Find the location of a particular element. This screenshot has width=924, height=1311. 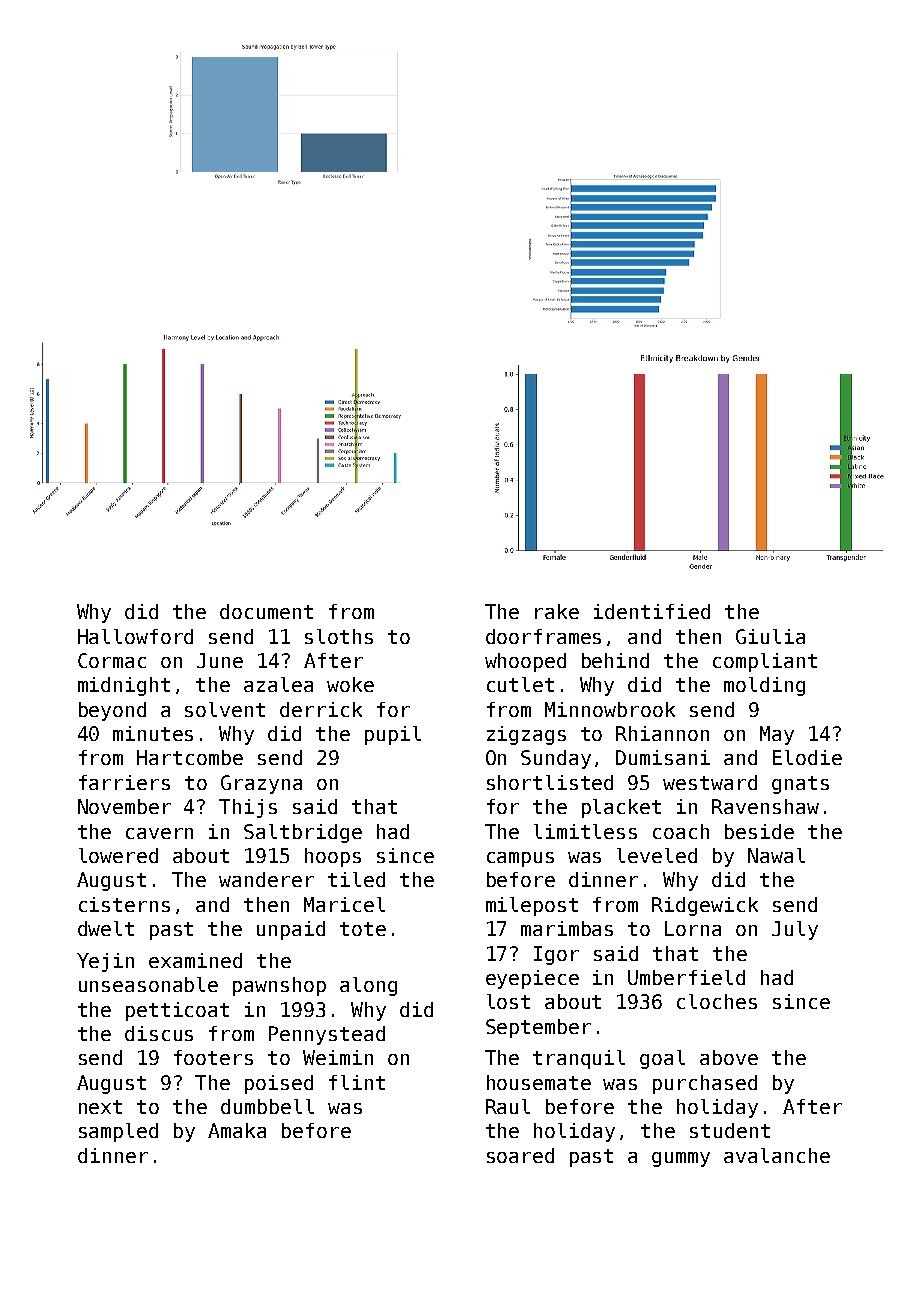

flint is located at coordinates (357, 1082).
